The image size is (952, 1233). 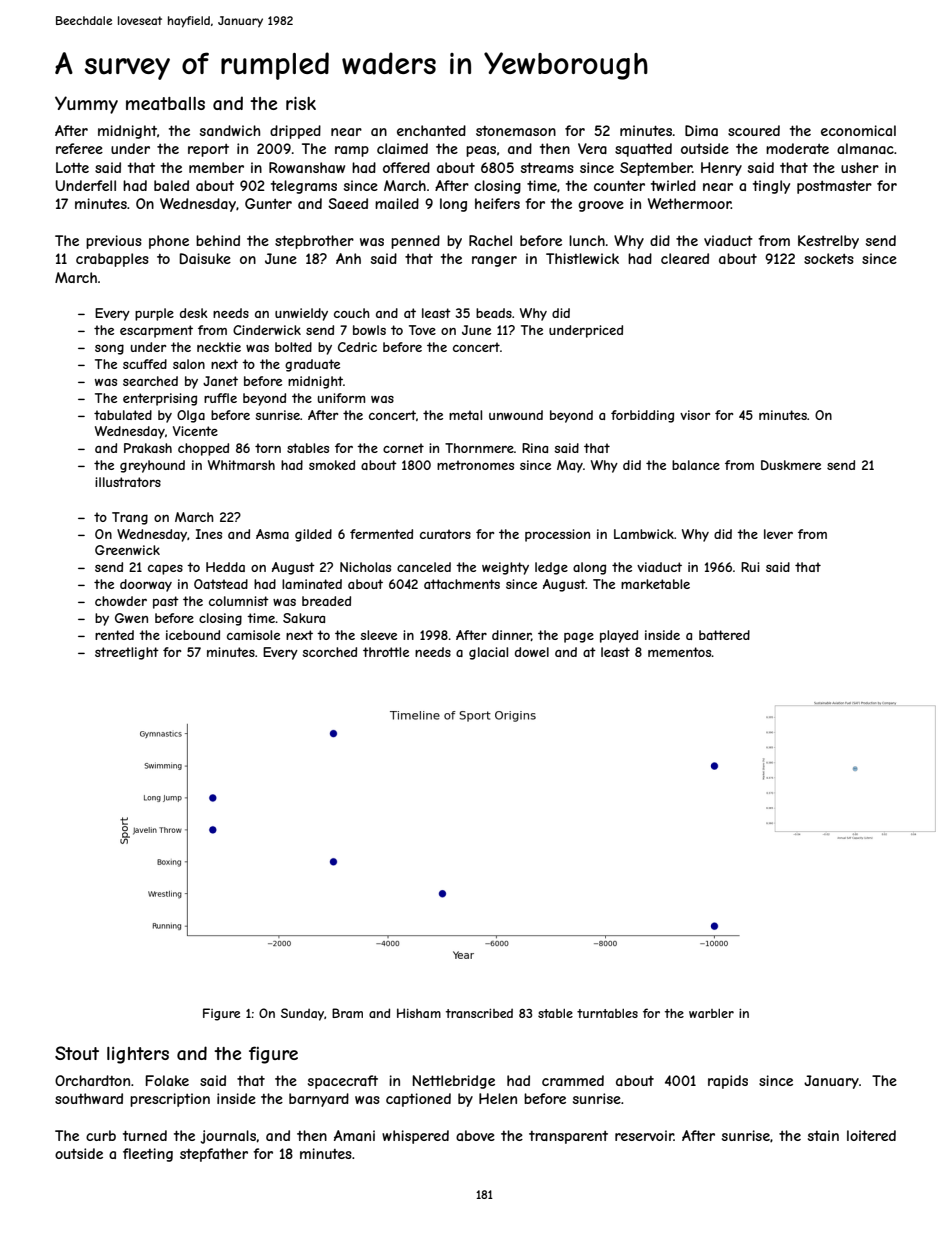 What do you see at coordinates (778, 534) in the page?
I see `lever` at bounding box center [778, 534].
